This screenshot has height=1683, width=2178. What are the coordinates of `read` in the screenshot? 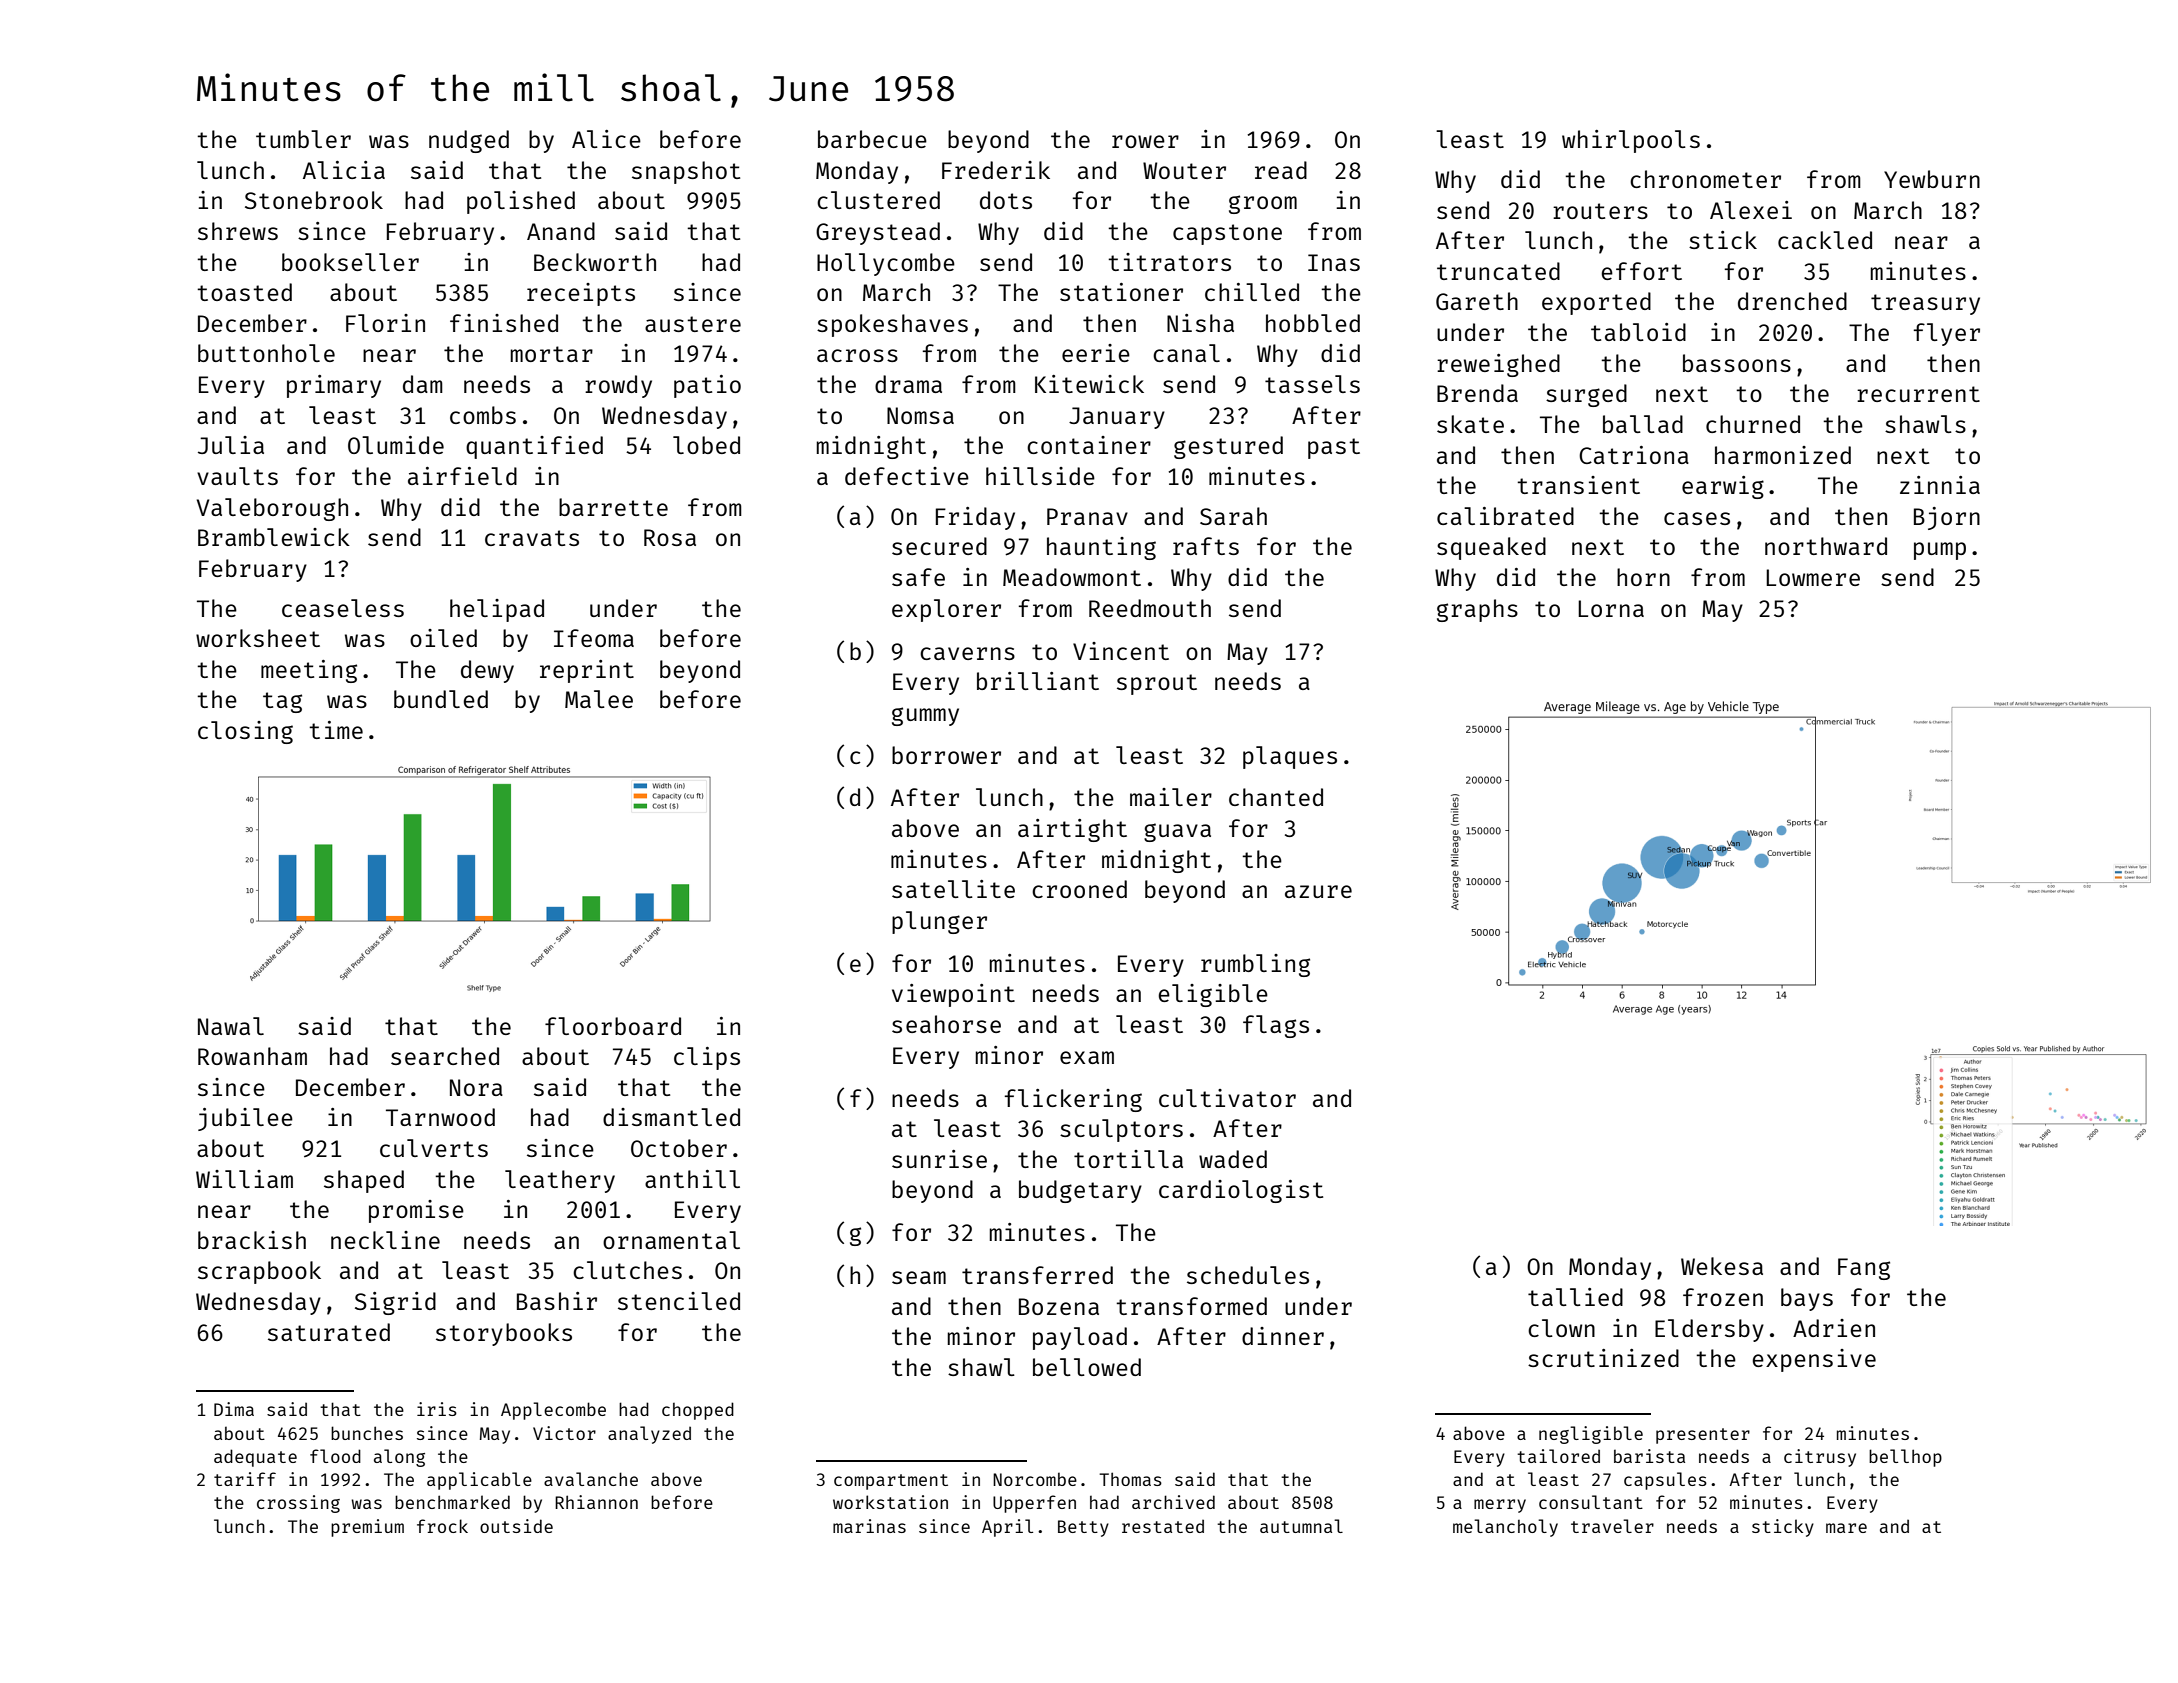 It's located at (1281, 170).
